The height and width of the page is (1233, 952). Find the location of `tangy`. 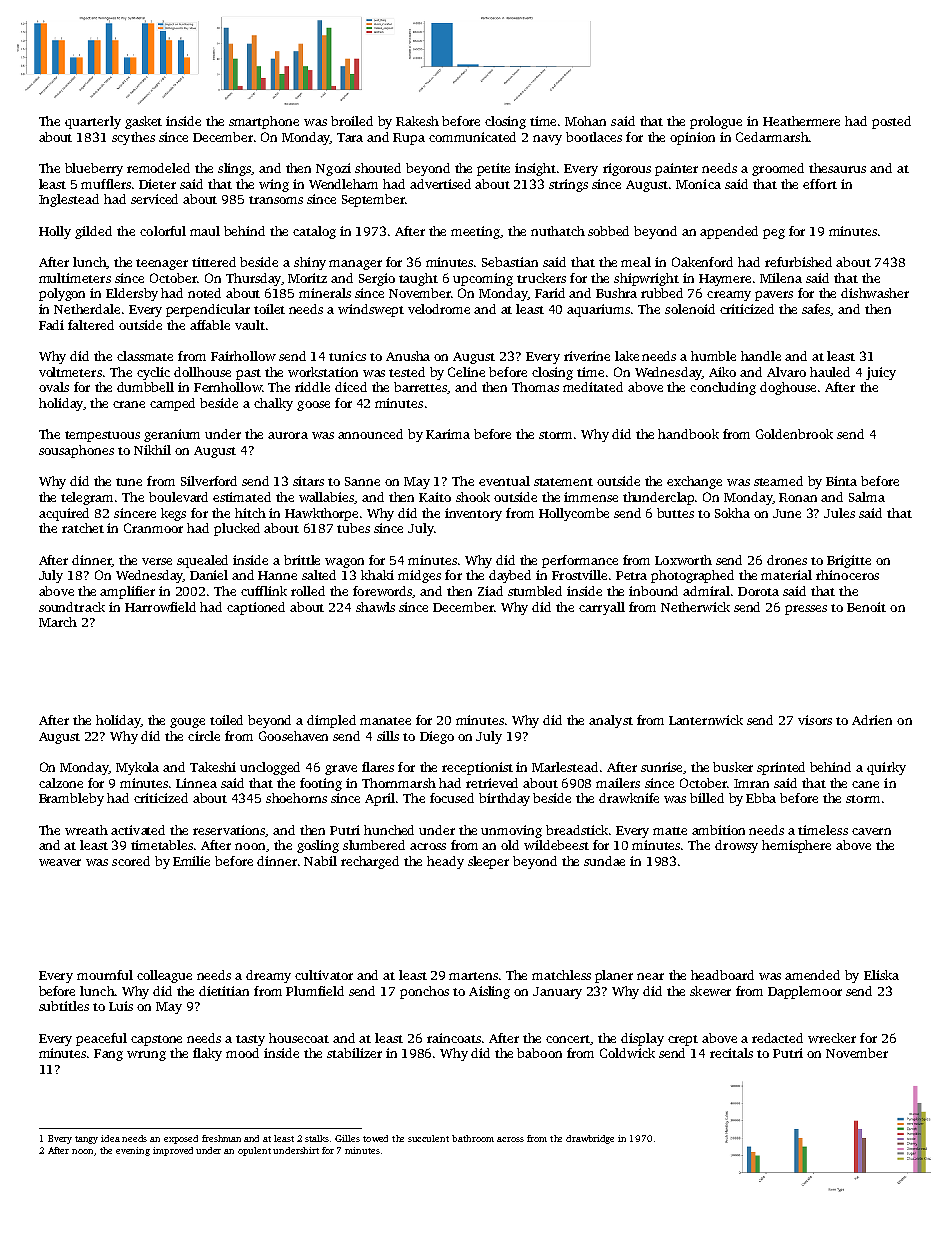

tangy is located at coordinates (86, 1140).
